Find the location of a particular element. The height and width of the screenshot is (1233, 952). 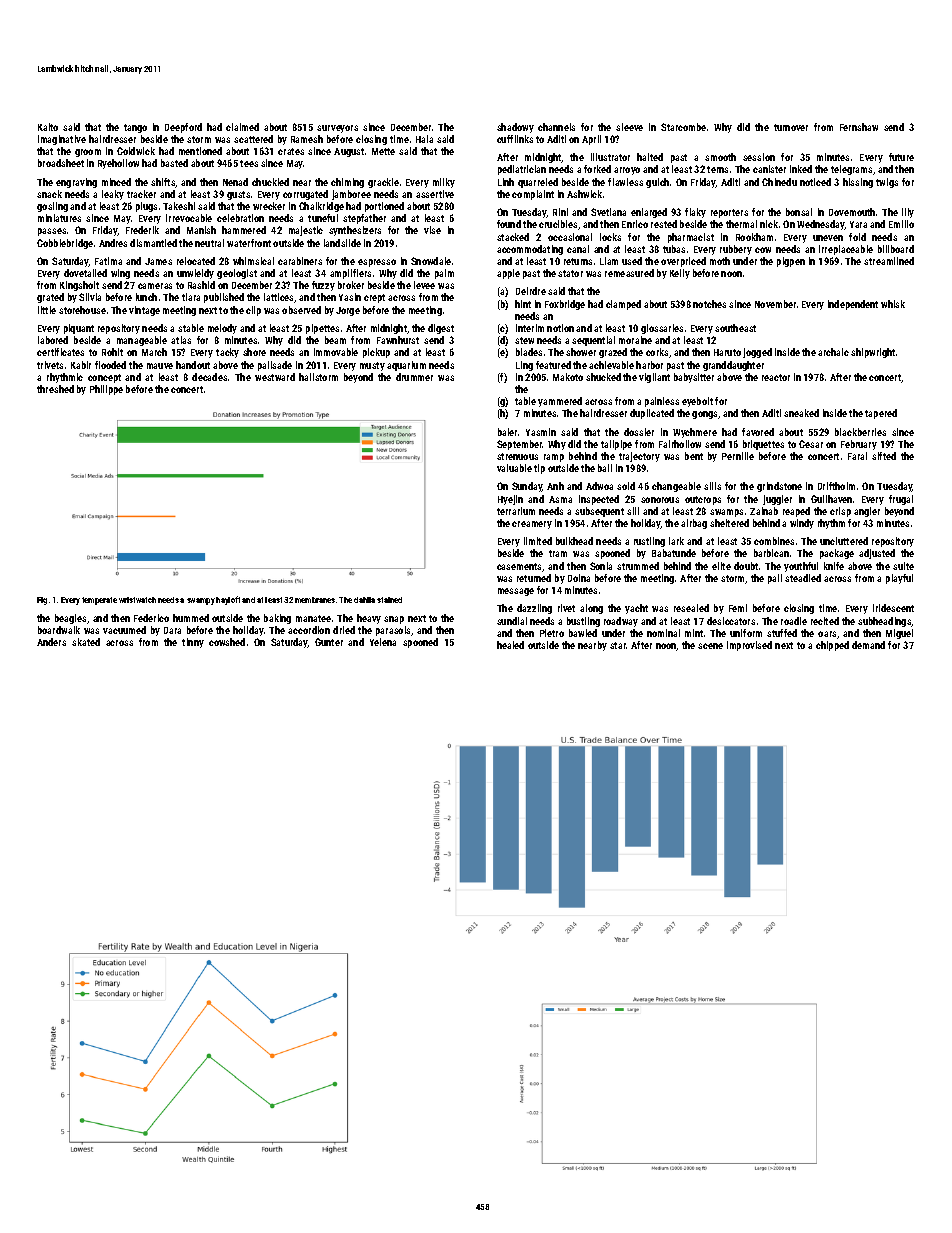

drummer is located at coordinates (414, 377).
